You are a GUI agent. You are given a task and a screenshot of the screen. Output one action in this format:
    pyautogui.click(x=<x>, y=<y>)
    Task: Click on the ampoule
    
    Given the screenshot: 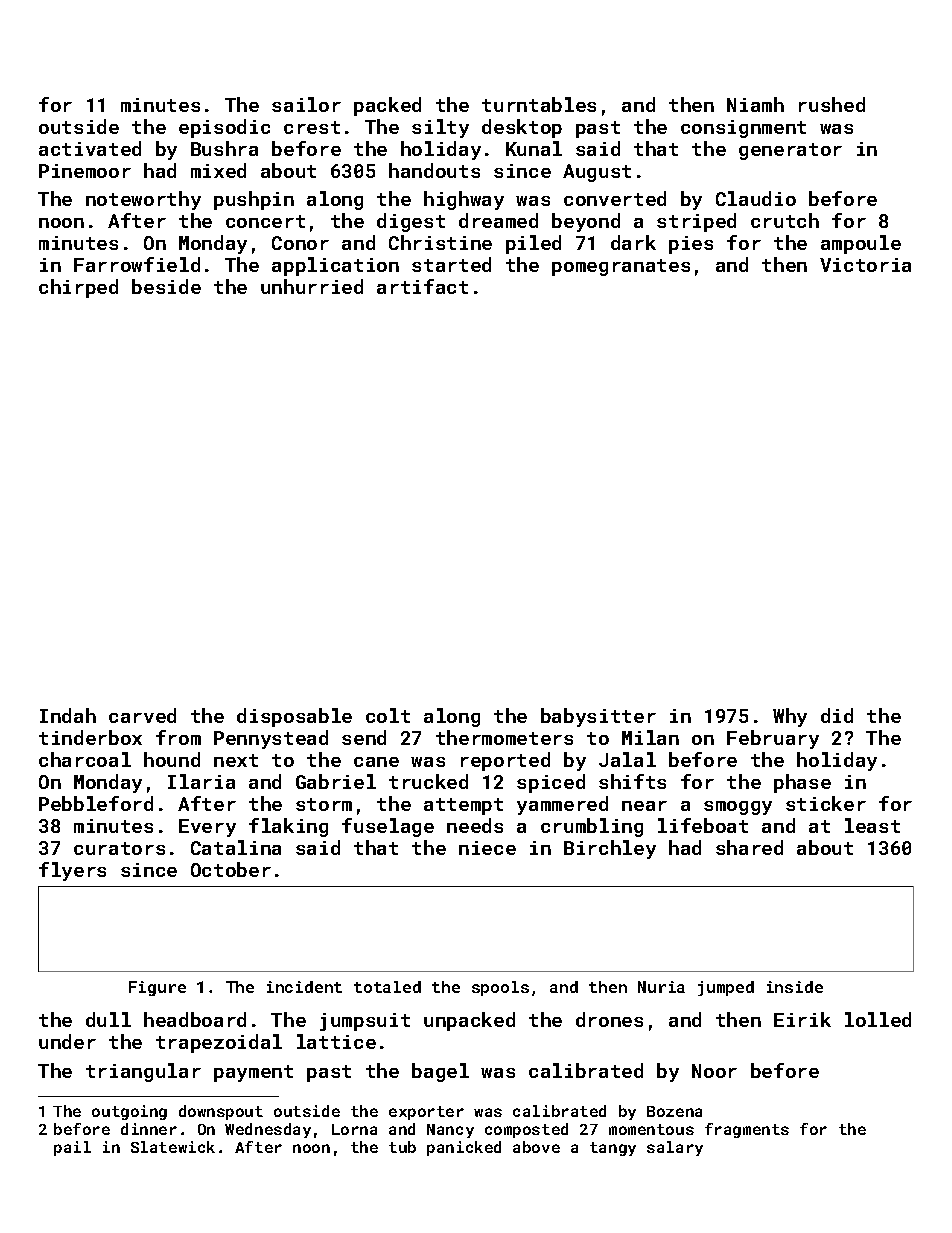 What is the action you would take?
    pyautogui.click(x=861, y=244)
